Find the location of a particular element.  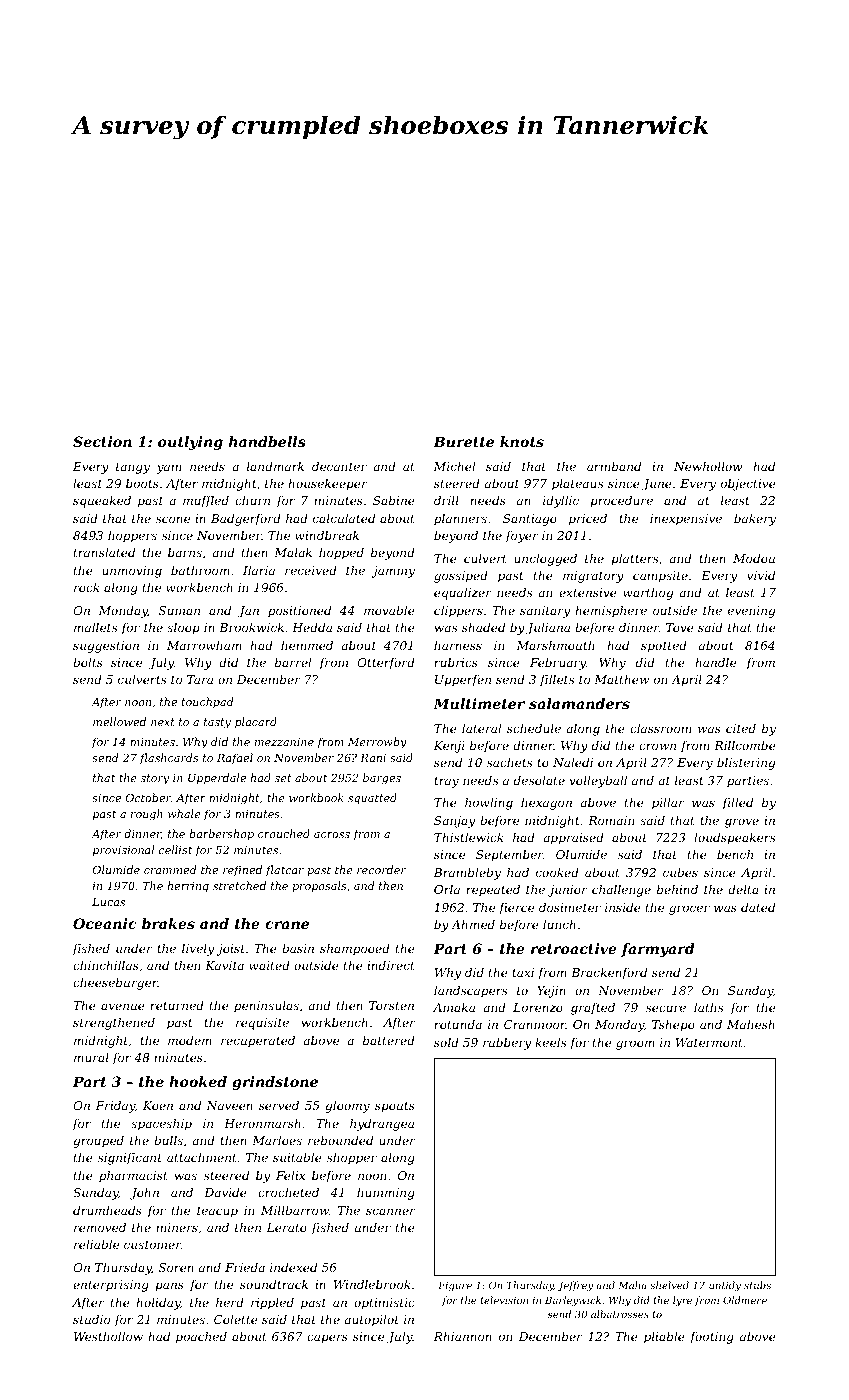

outlying is located at coordinates (190, 443).
